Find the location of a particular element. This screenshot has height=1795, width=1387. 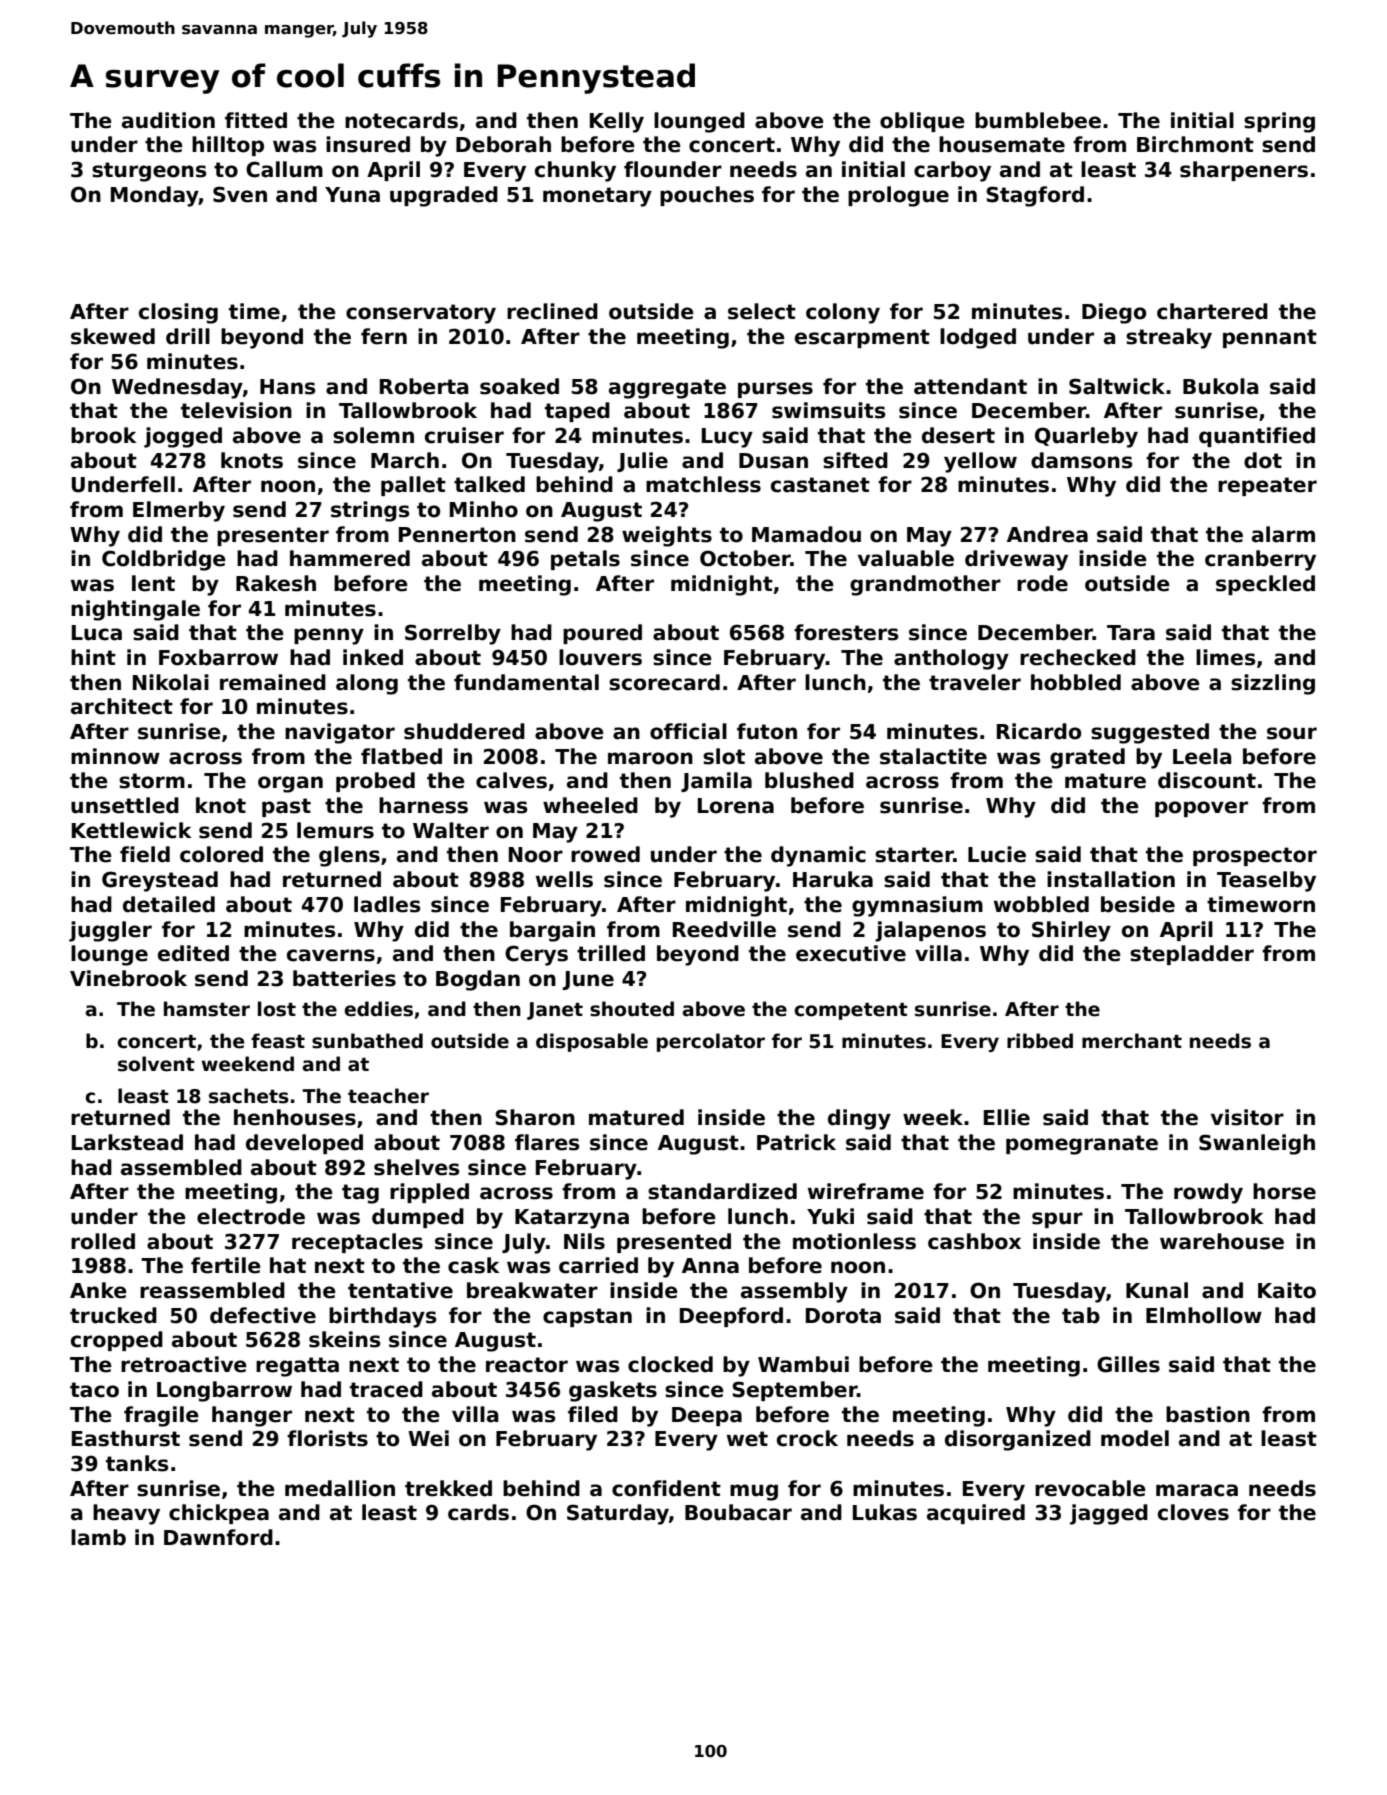

Yuna is located at coordinates (352, 195).
